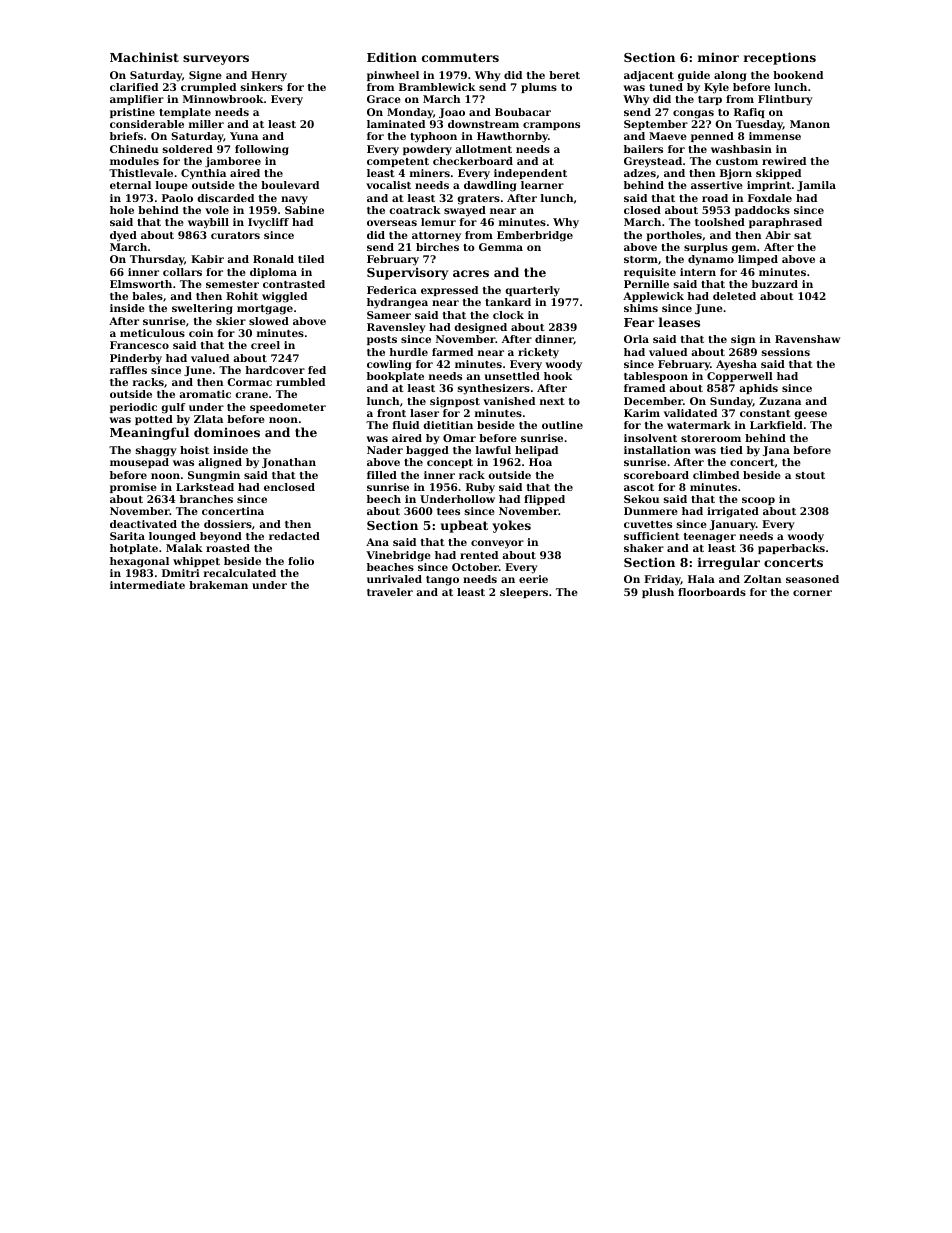  What do you see at coordinates (392, 223) in the image?
I see `overseas` at bounding box center [392, 223].
